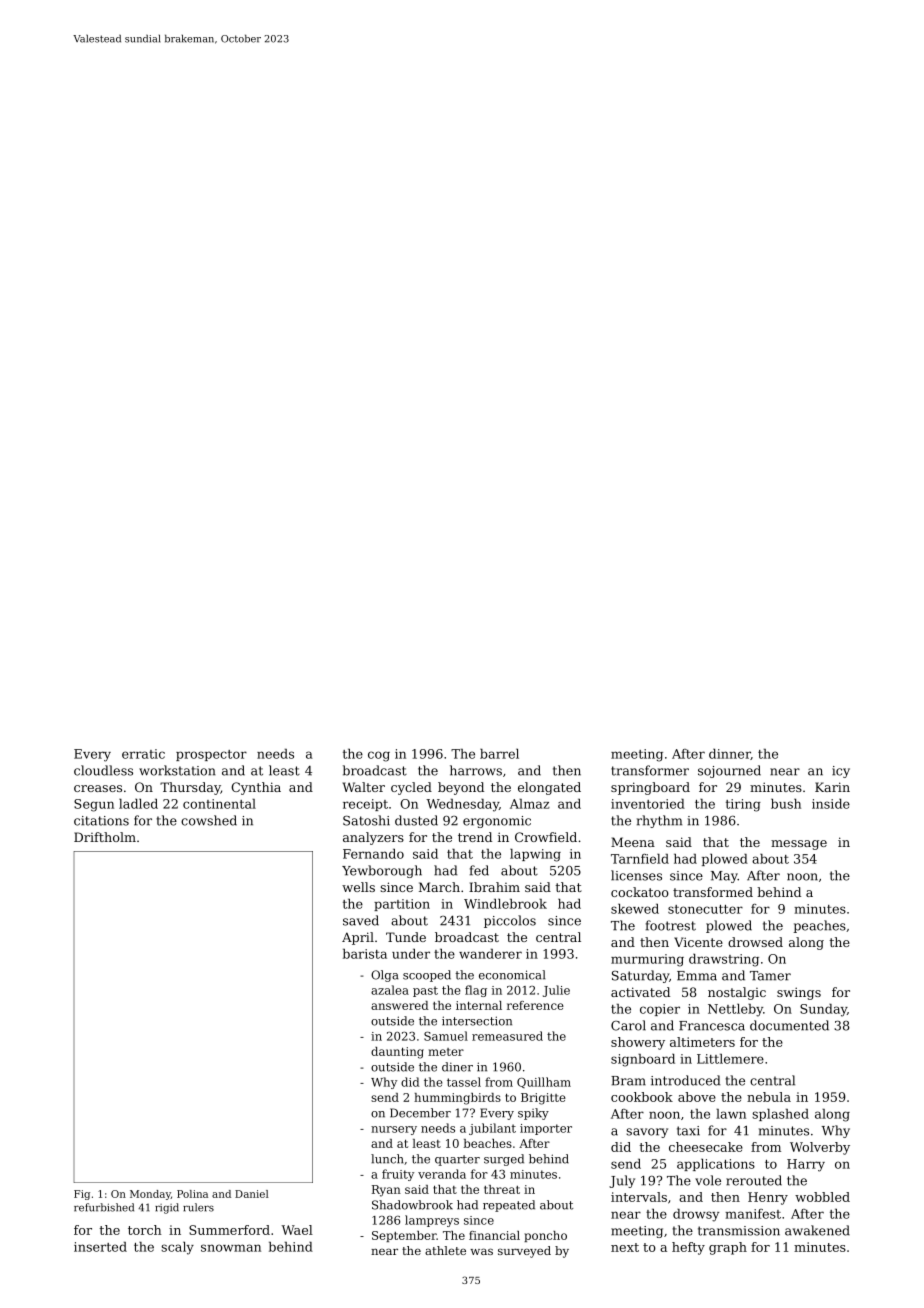 This screenshot has width=924, height=1308. Describe the element at coordinates (730, 754) in the screenshot. I see `dinner` at that location.
